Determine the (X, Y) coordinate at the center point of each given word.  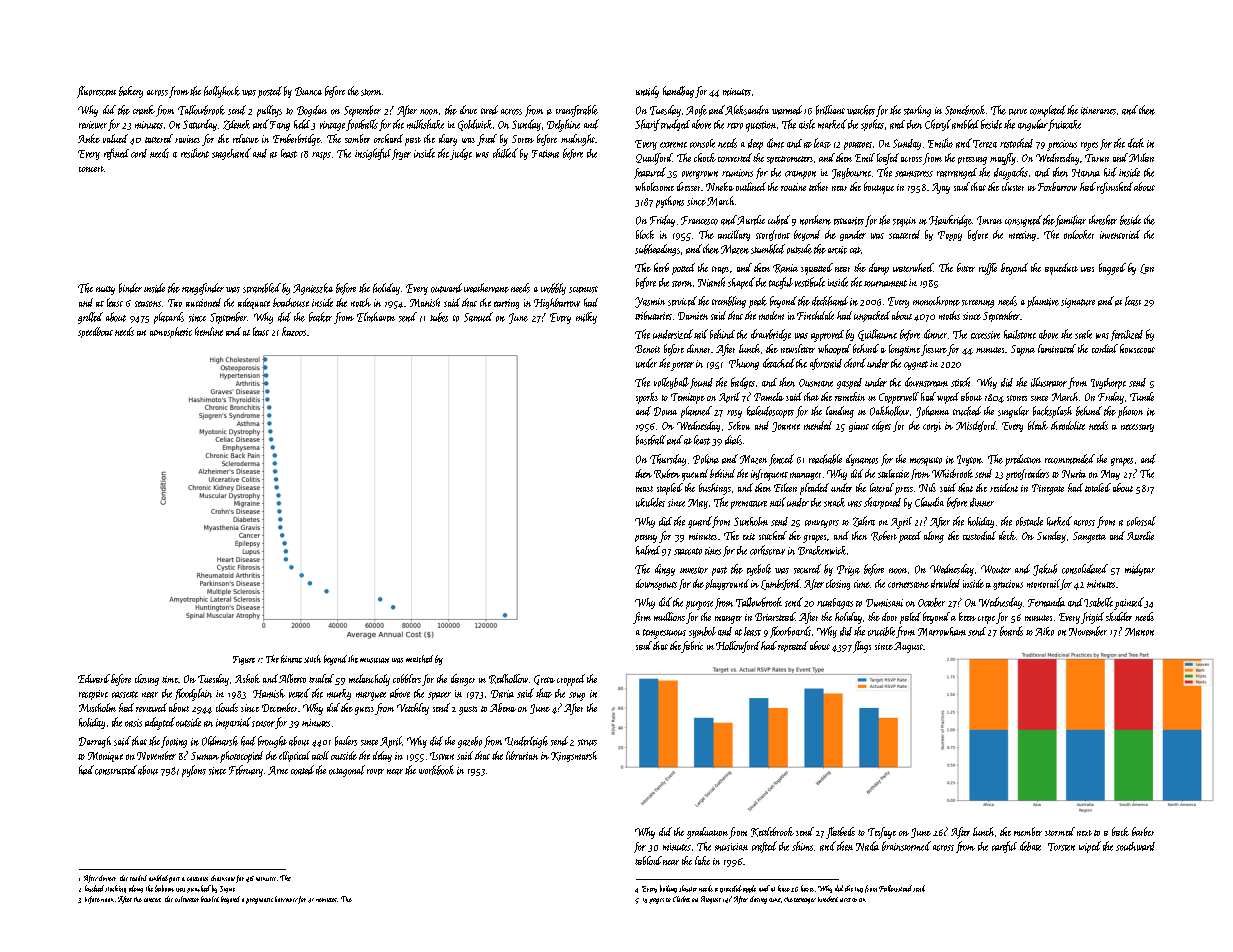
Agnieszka (313, 289)
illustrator (1049, 382)
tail (701, 334)
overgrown (700, 175)
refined (116, 154)
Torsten (1061, 847)
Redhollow (508, 679)
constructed (116, 770)
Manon (1139, 632)
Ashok (247, 678)
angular (1033, 125)
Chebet (681, 899)
